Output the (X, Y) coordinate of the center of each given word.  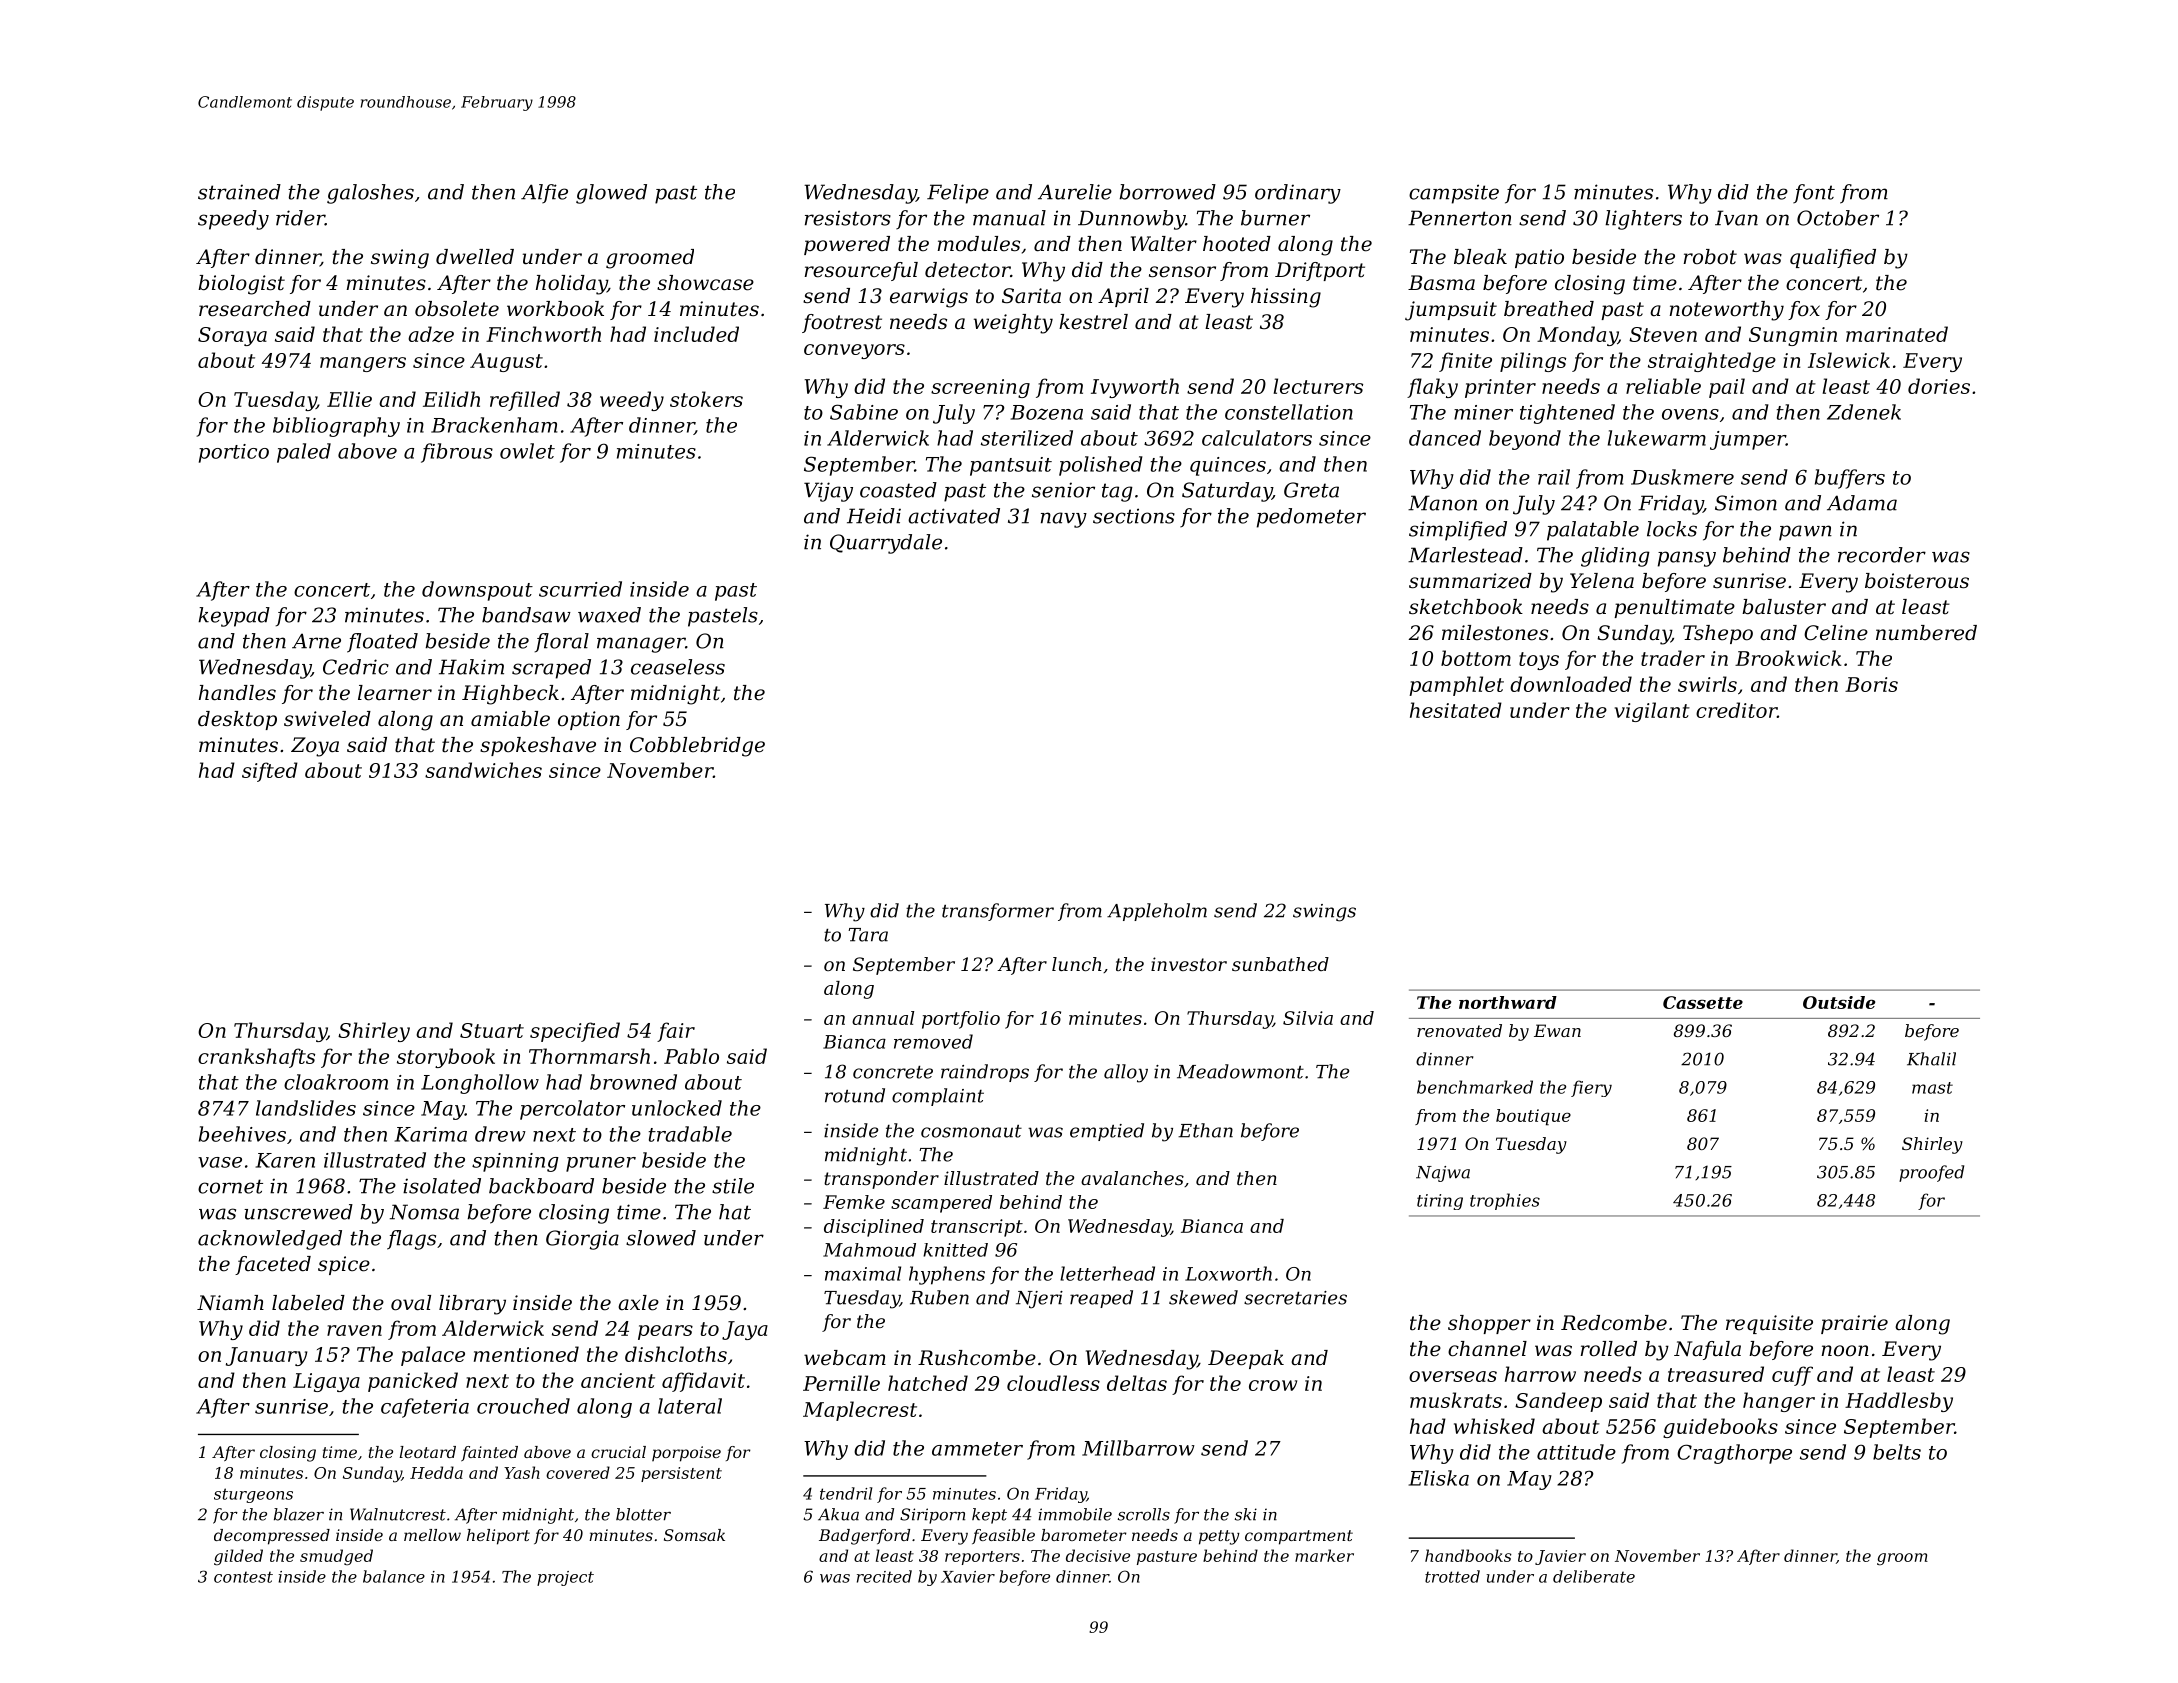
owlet (527, 451)
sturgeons (253, 1495)
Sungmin (1793, 336)
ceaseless (678, 667)
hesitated (1456, 710)
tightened (1567, 414)
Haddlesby (1899, 1402)
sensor (1182, 272)
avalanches (1132, 1178)
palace (433, 1356)
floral (562, 643)
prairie (1854, 1324)
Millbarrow (1138, 1448)
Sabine (864, 412)
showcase (705, 283)
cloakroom (336, 1082)
